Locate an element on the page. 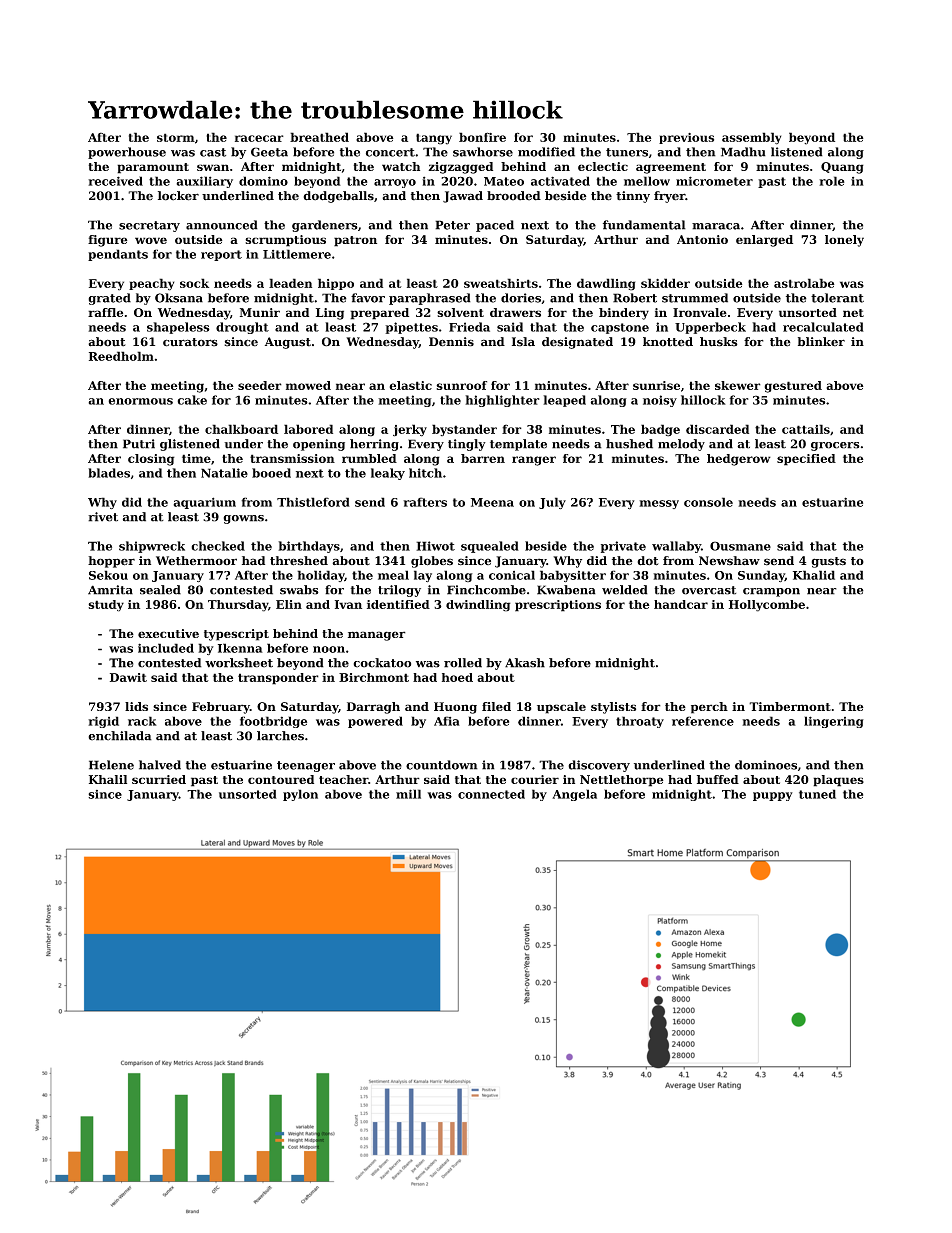 The width and height of the document is (952, 1233). Quang is located at coordinates (842, 168).
